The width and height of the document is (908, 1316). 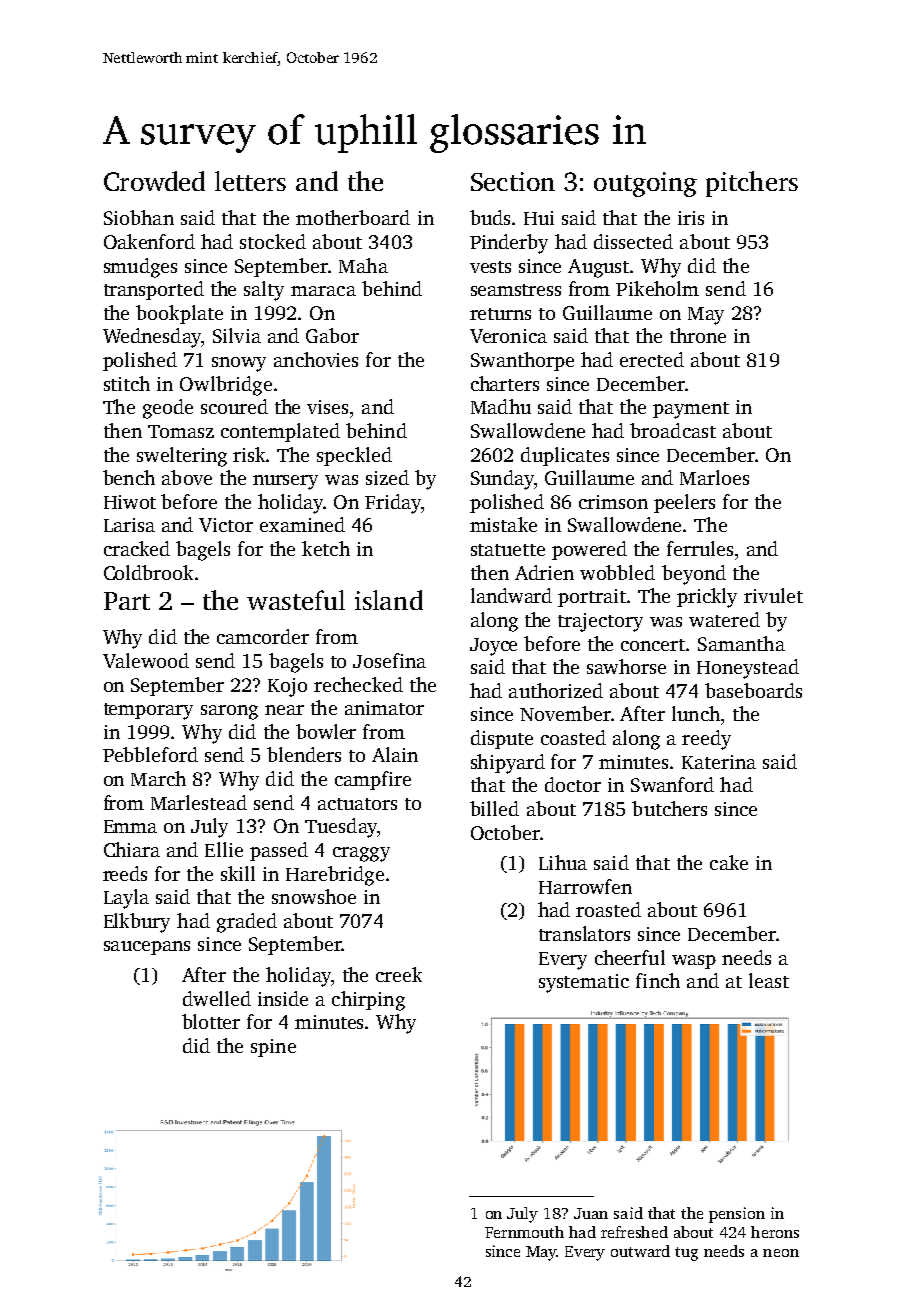 I want to click on systematic, so click(x=584, y=983).
